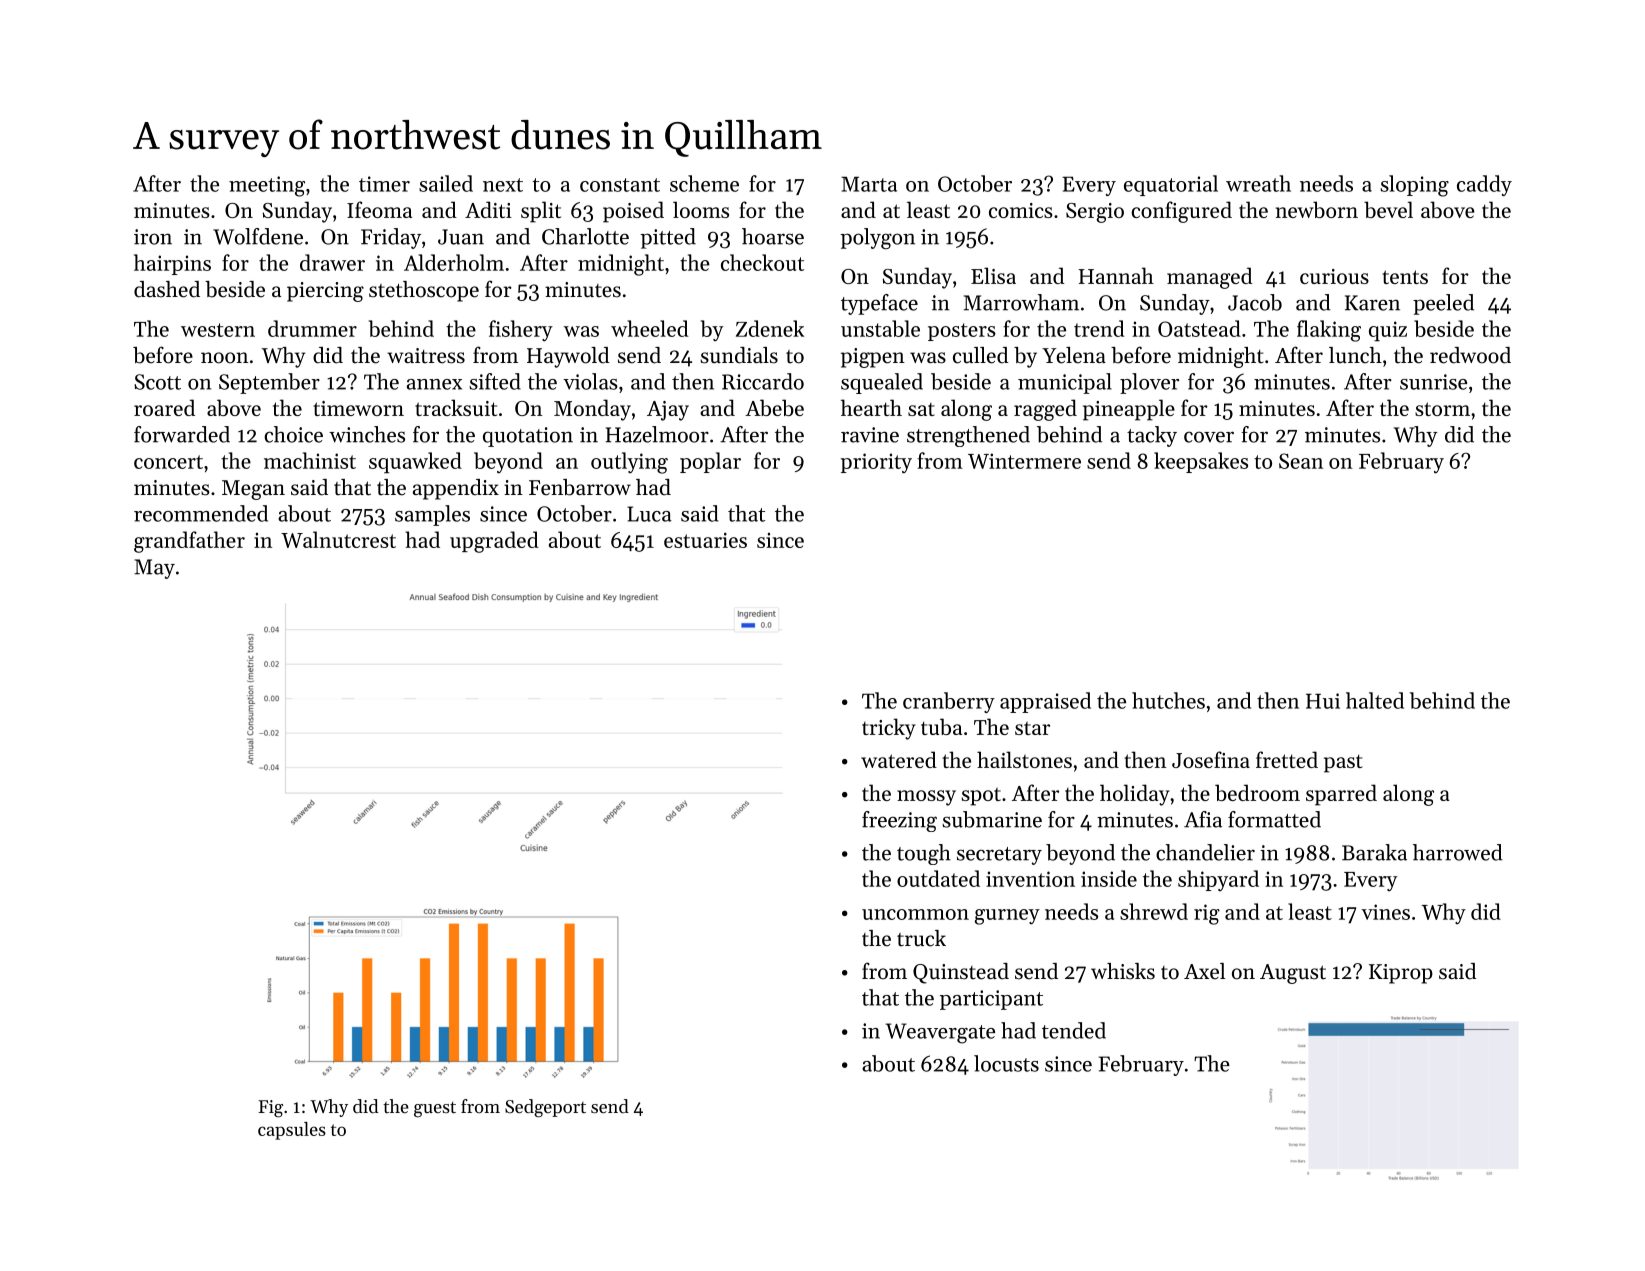 This screenshot has width=1645, height=1271. Describe the element at coordinates (1006, 1063) in the screenshot. I see `locusts` at that location.
